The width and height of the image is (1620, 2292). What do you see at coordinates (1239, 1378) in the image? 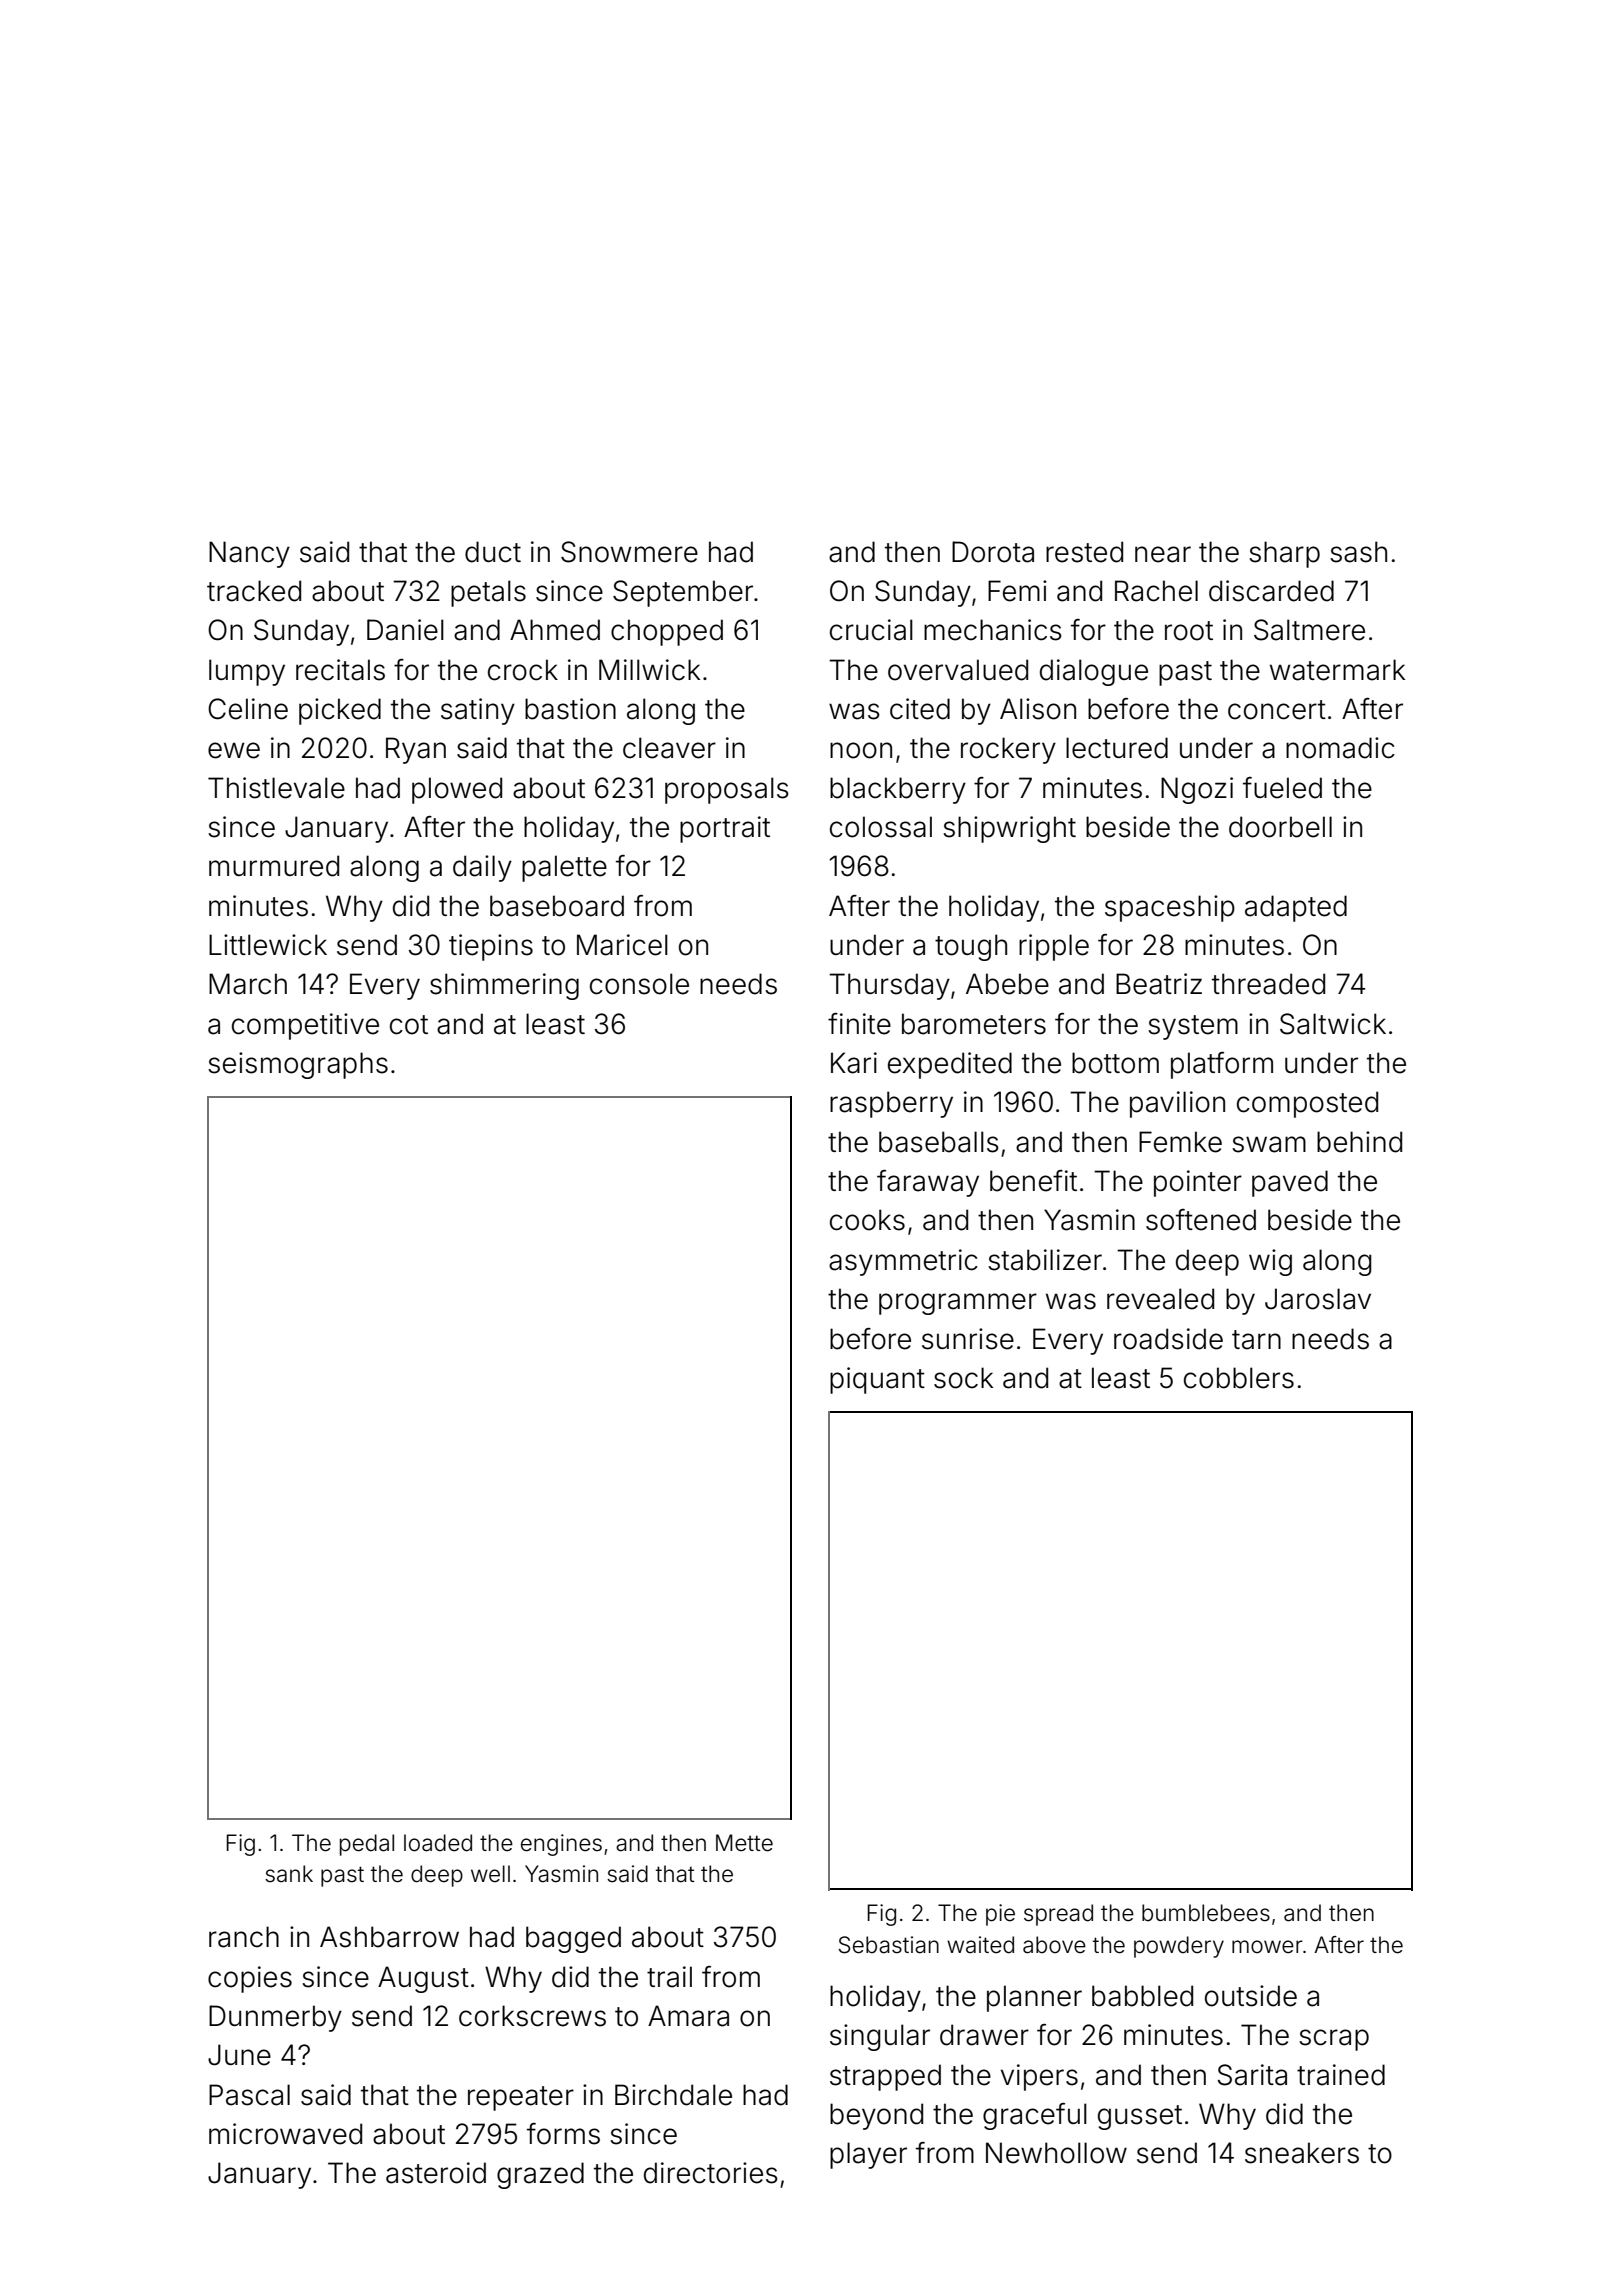
I see `cobblers` at bounding box center [1239, 1378].
